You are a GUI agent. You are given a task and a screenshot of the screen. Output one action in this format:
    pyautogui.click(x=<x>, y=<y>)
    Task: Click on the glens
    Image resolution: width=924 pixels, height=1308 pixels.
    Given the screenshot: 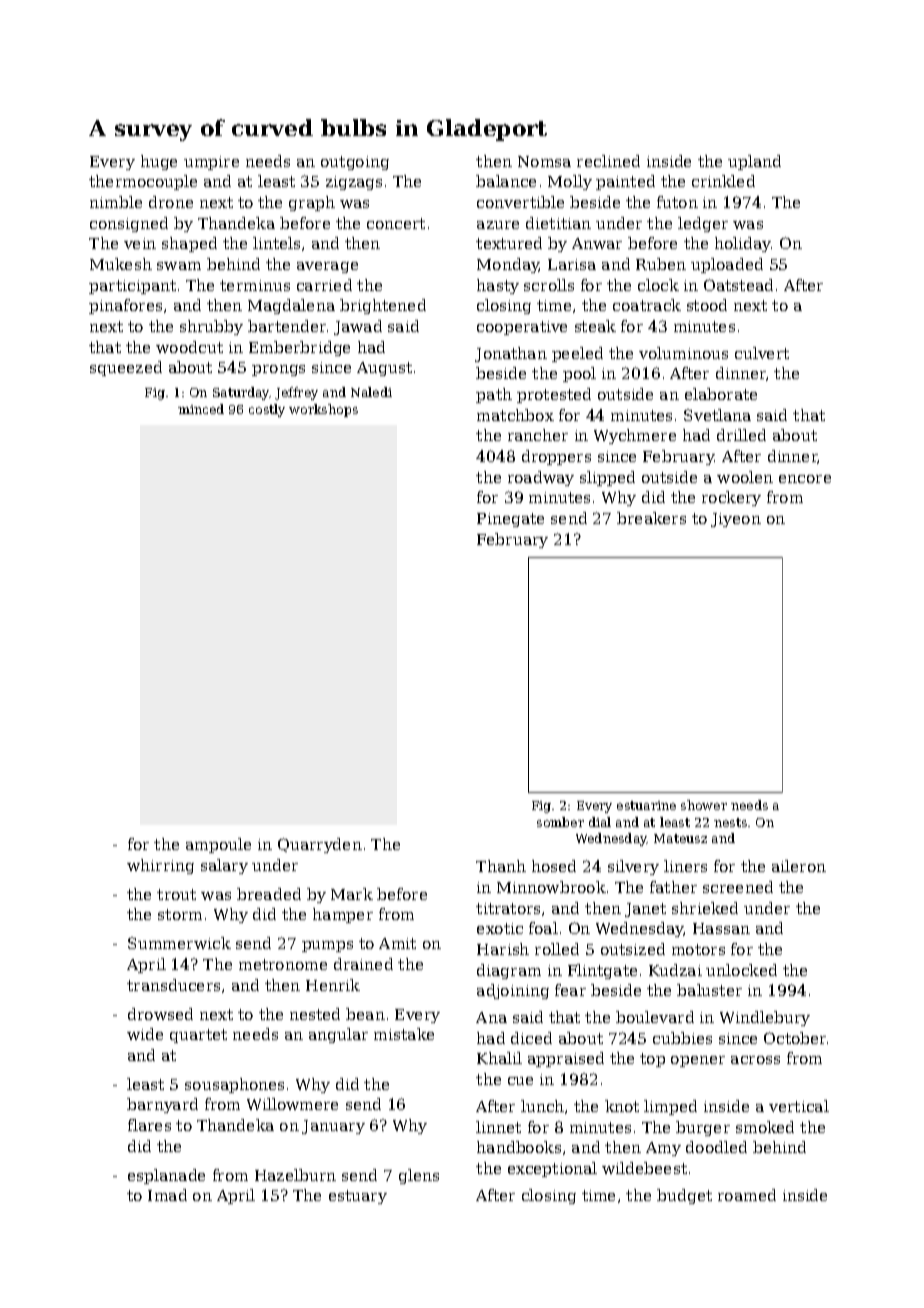 What is the action you would take?
    pyautogui.click(x=419, y=1176)
